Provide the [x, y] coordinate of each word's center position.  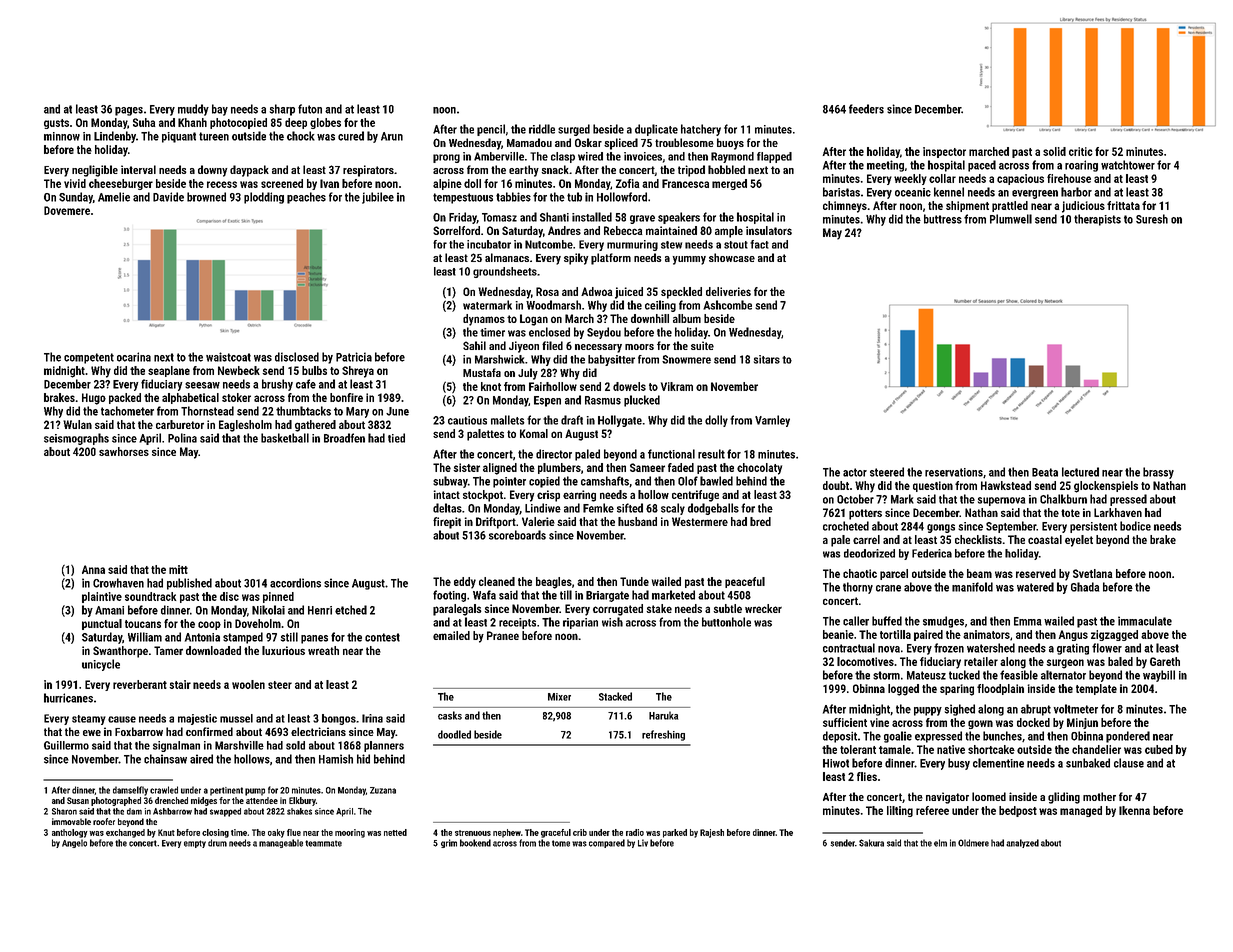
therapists [1097, 220]
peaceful [745, 582]
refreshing [663, 735]
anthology [70, 833]
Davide [168, 197]
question [933, 486]
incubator [489, 244]
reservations [954, 472]
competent [89, 358]
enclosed [549, 332]
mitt [178, 569]
